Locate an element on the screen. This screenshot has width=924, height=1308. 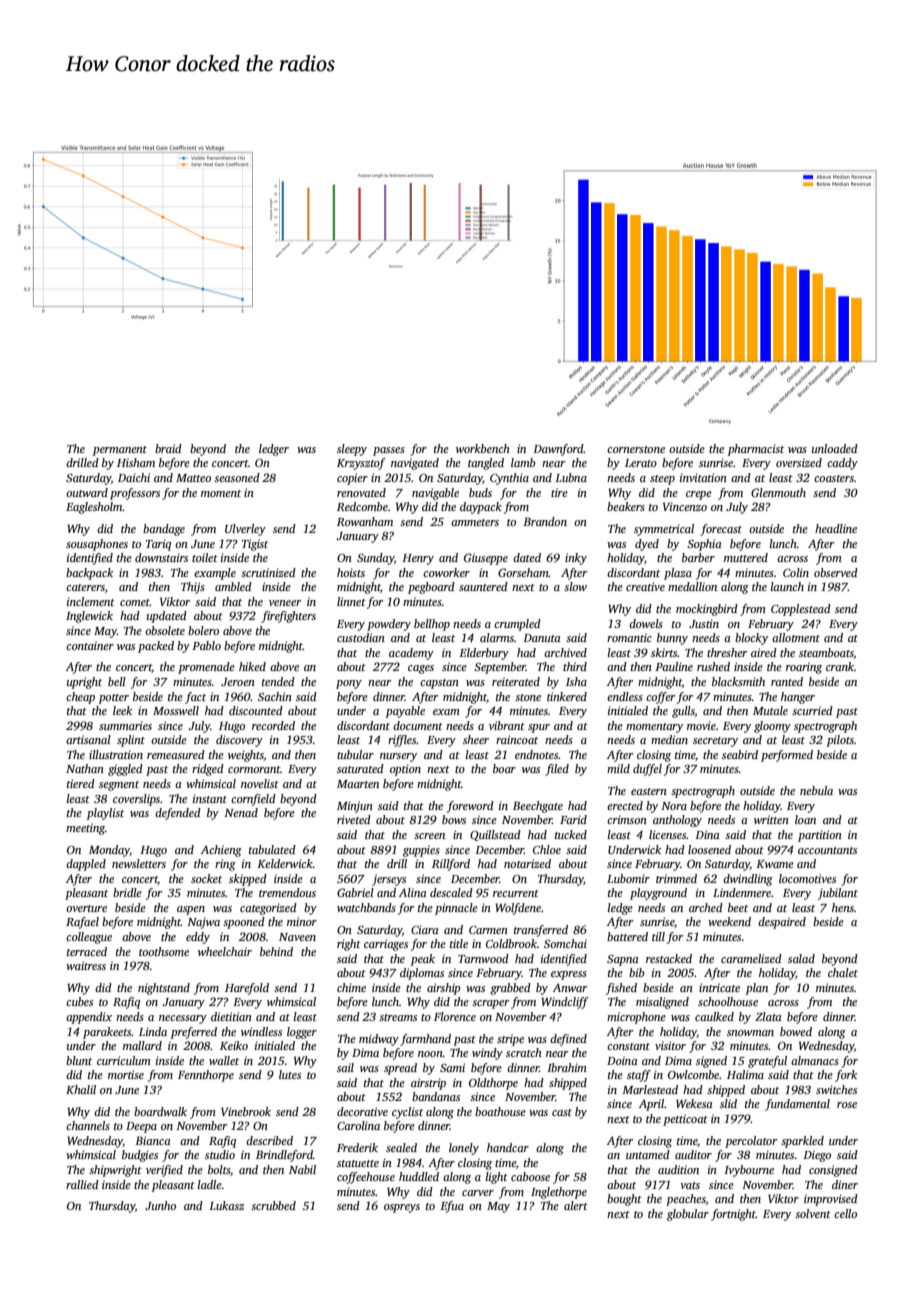
workbench is located at coordinates (483, 448).
